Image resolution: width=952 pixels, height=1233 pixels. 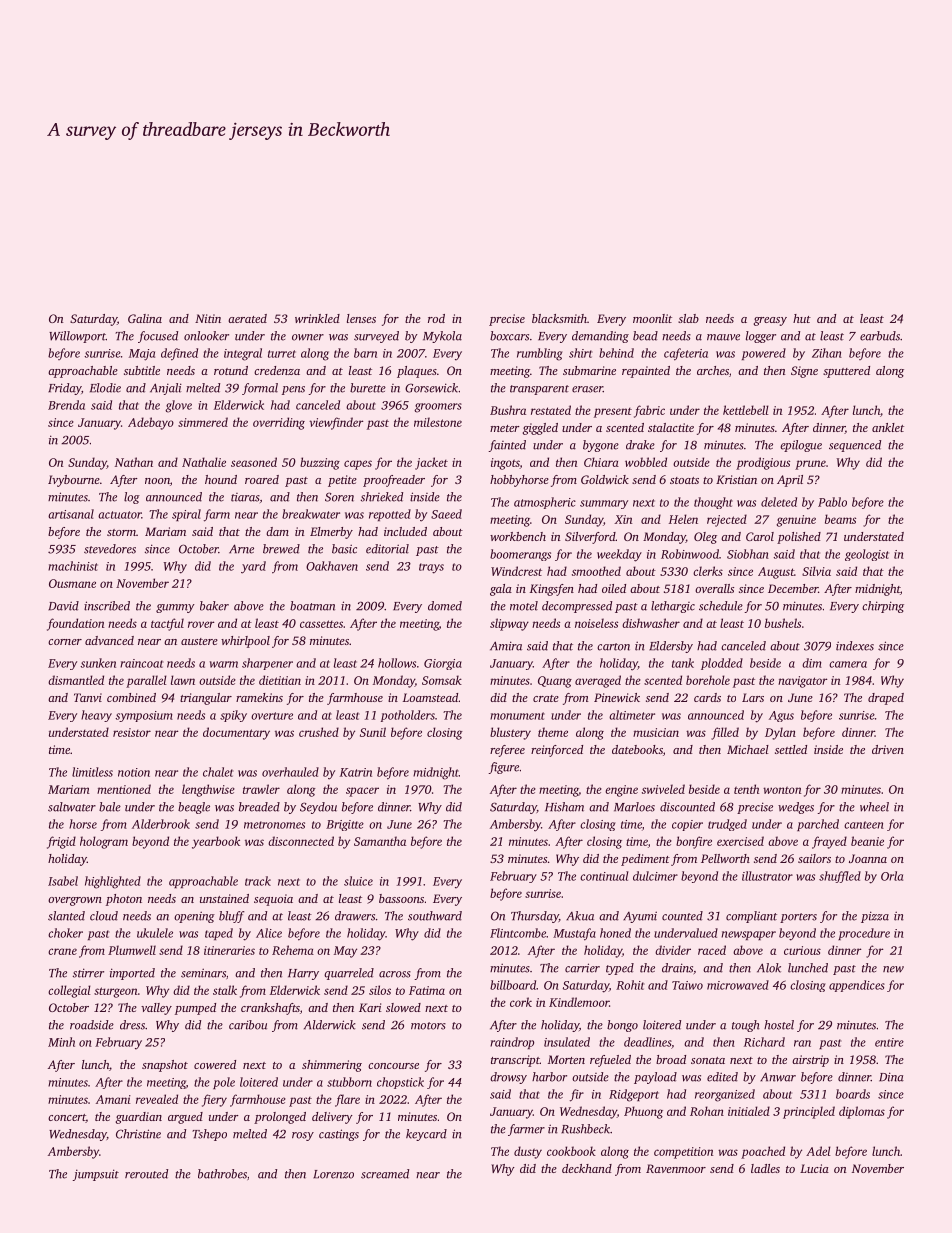 I want to click on geologist, so click(x=867, y=555).
